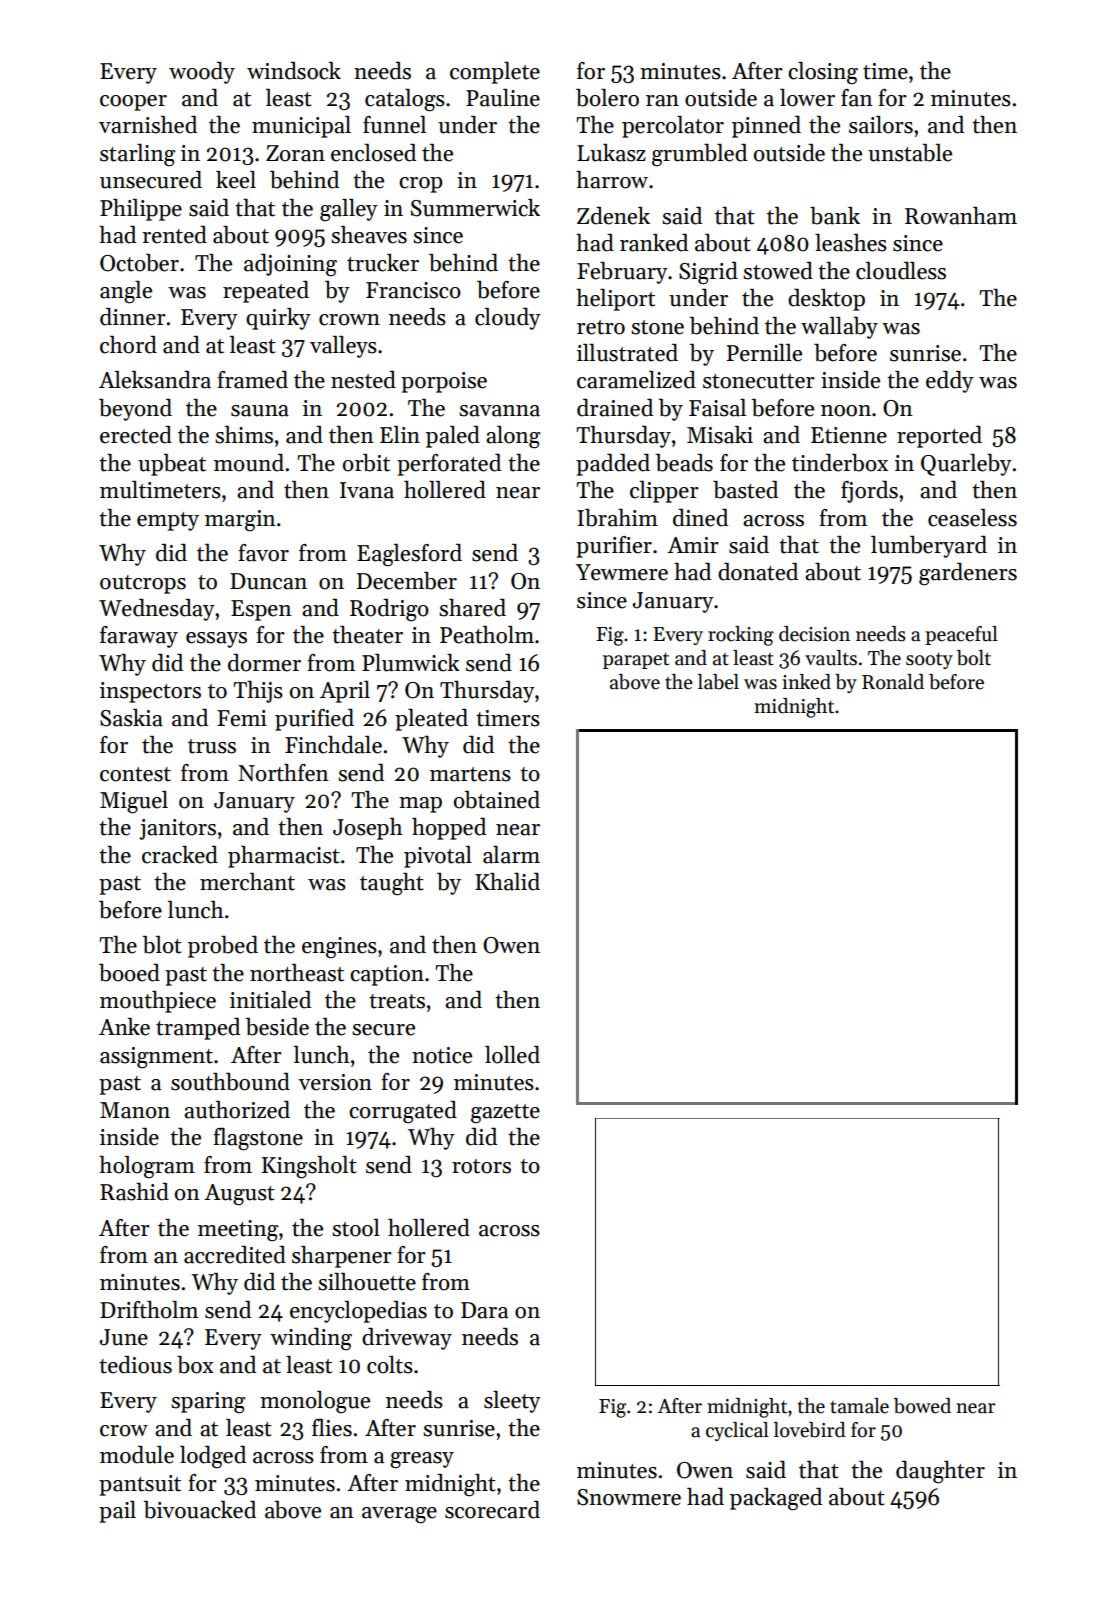  What do you see at coordinates (368, 829) in the screenshot?
I see `Joseph` at bounding box center [368, 829].
